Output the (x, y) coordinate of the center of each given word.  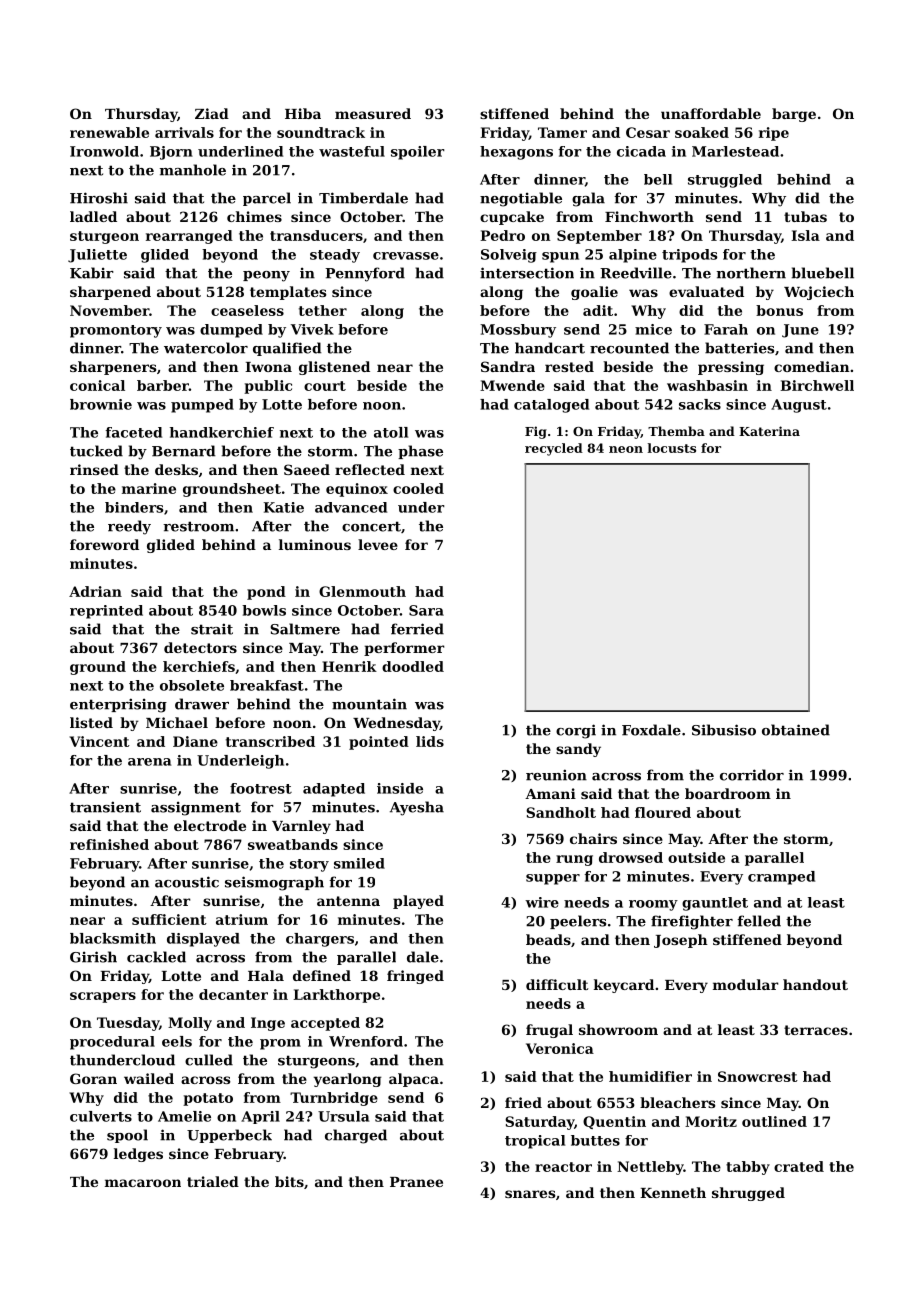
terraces (816, 1030)
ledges (138, 1155)
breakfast (267, 685)
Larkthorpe (336, 996)
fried (523, 1102)
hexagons (516, 153)
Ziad (212, 113)
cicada (641, 151)
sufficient (169, 919)
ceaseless (247, 310)
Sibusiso (724, 730)
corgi (576, 731)
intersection (527, 273)
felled (759, 921)
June (800, 331)
